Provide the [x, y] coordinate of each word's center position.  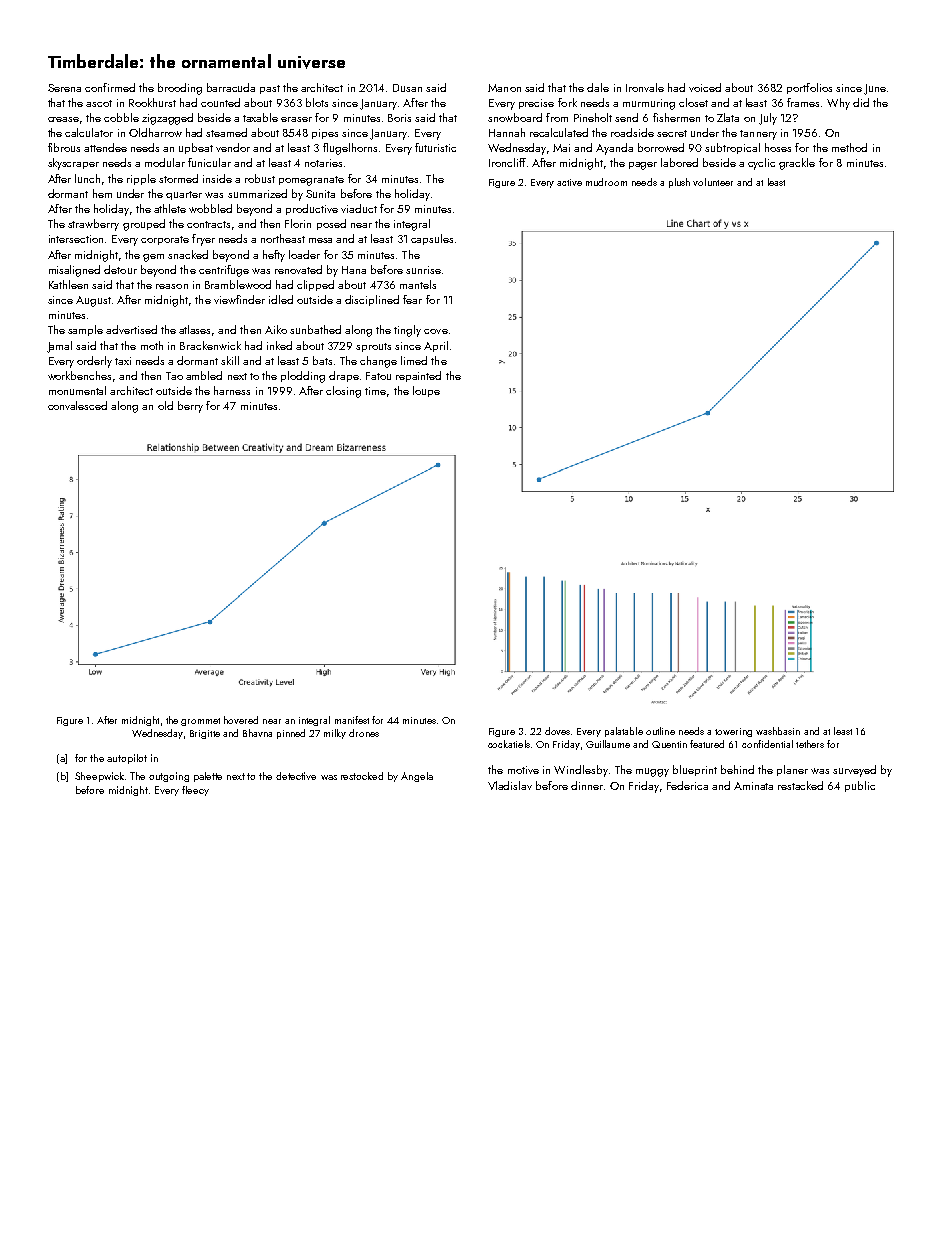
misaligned [74, 271]
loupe [426, 391]
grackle [797, 164]
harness [232, 390]
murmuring [649, 104]
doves [558, 731]
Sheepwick [99, 777]
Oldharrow [155, 132]
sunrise [423, 270]
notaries [323, 163]
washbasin [778, 731]
